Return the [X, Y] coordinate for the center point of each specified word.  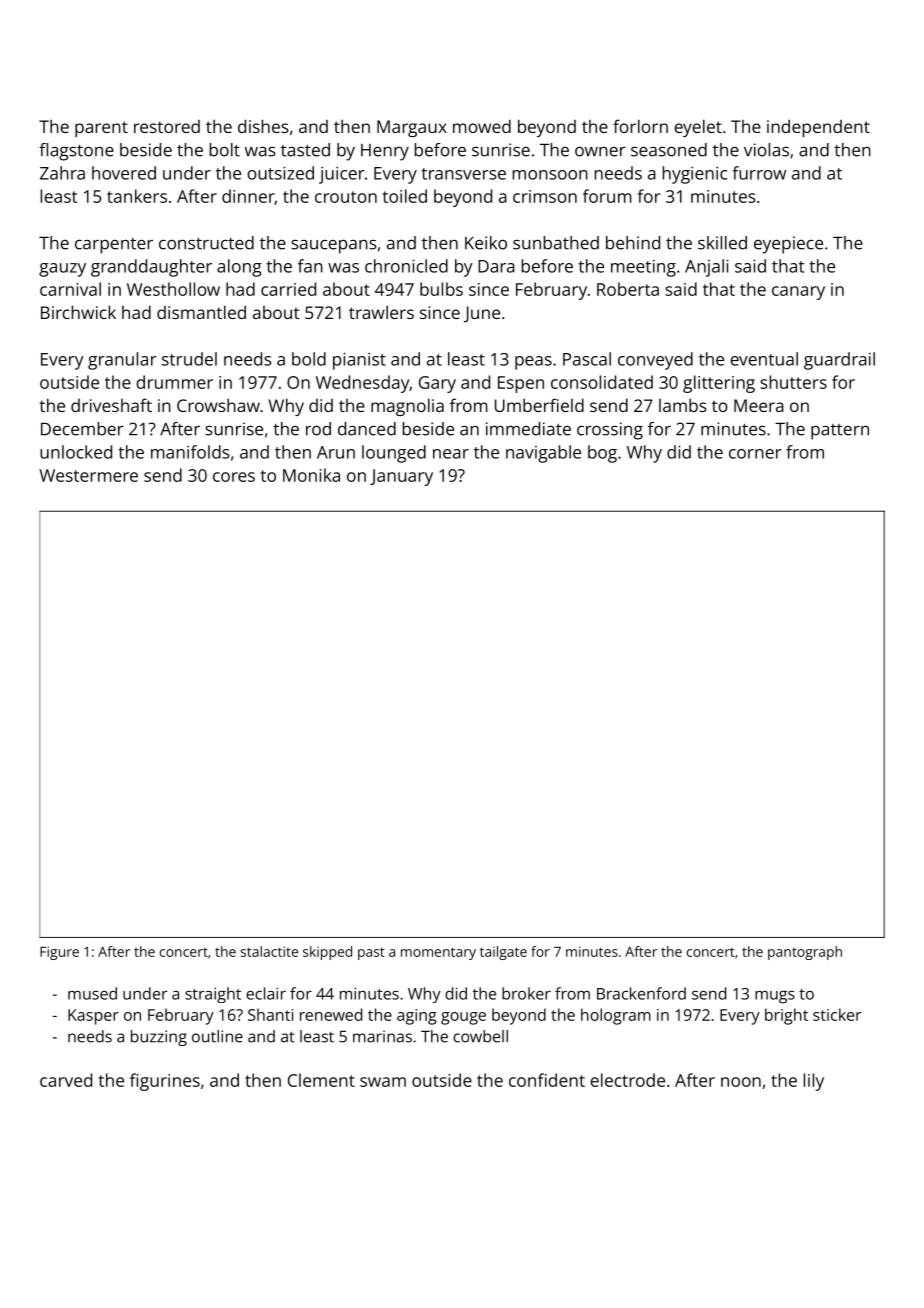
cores [234, 477]
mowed [482, 126]
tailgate [503, 953]
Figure [59, 953]
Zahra [62, 173]
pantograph [805, 953]
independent [818, 128]
